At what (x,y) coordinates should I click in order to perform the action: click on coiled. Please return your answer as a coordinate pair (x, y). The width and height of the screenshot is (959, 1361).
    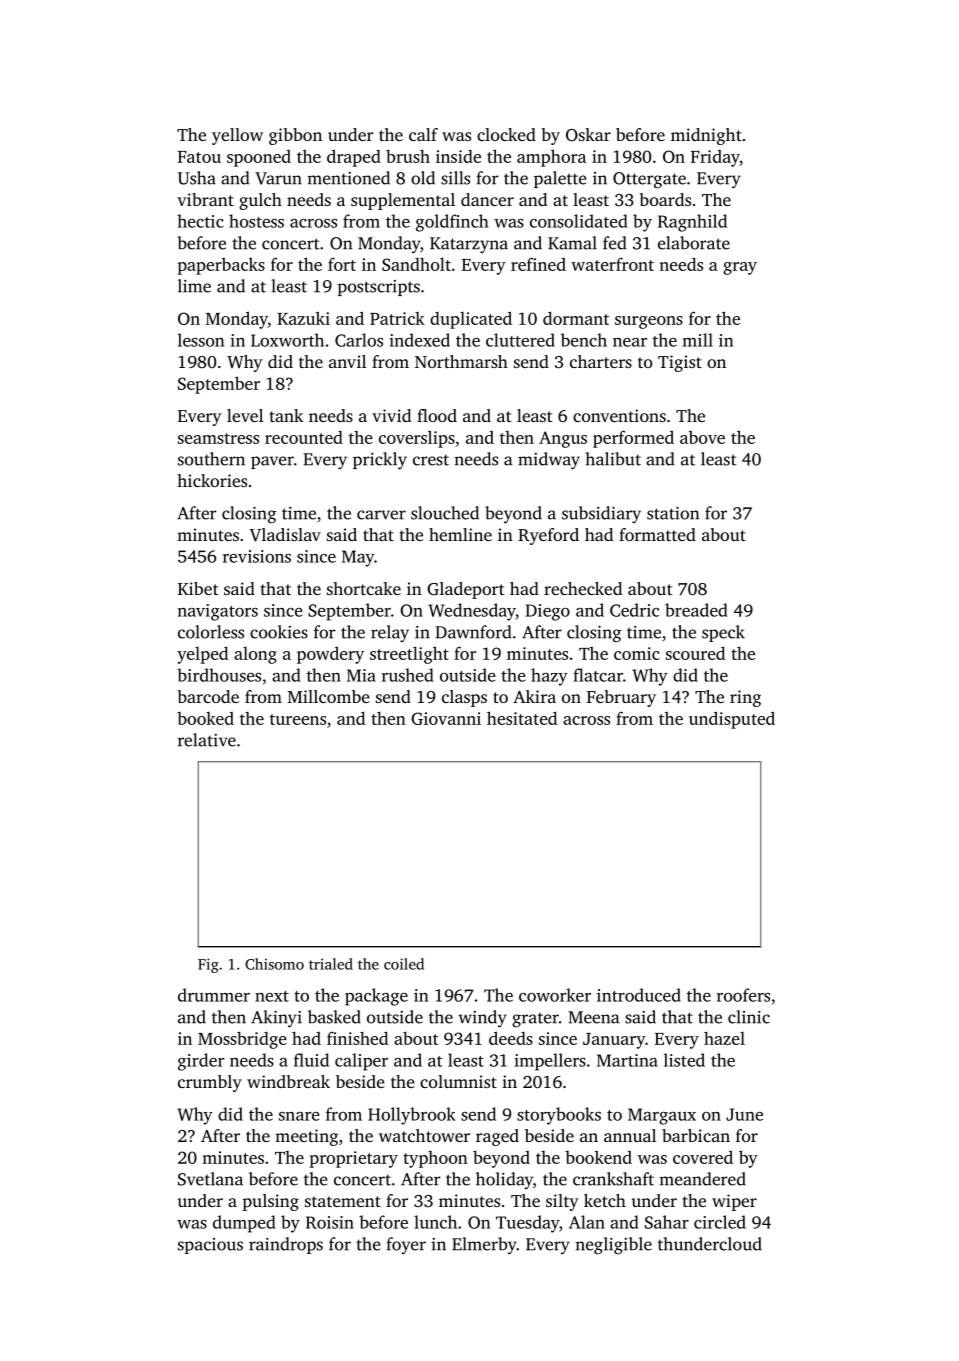
    Looking at the image, I should click on (404, 964).
